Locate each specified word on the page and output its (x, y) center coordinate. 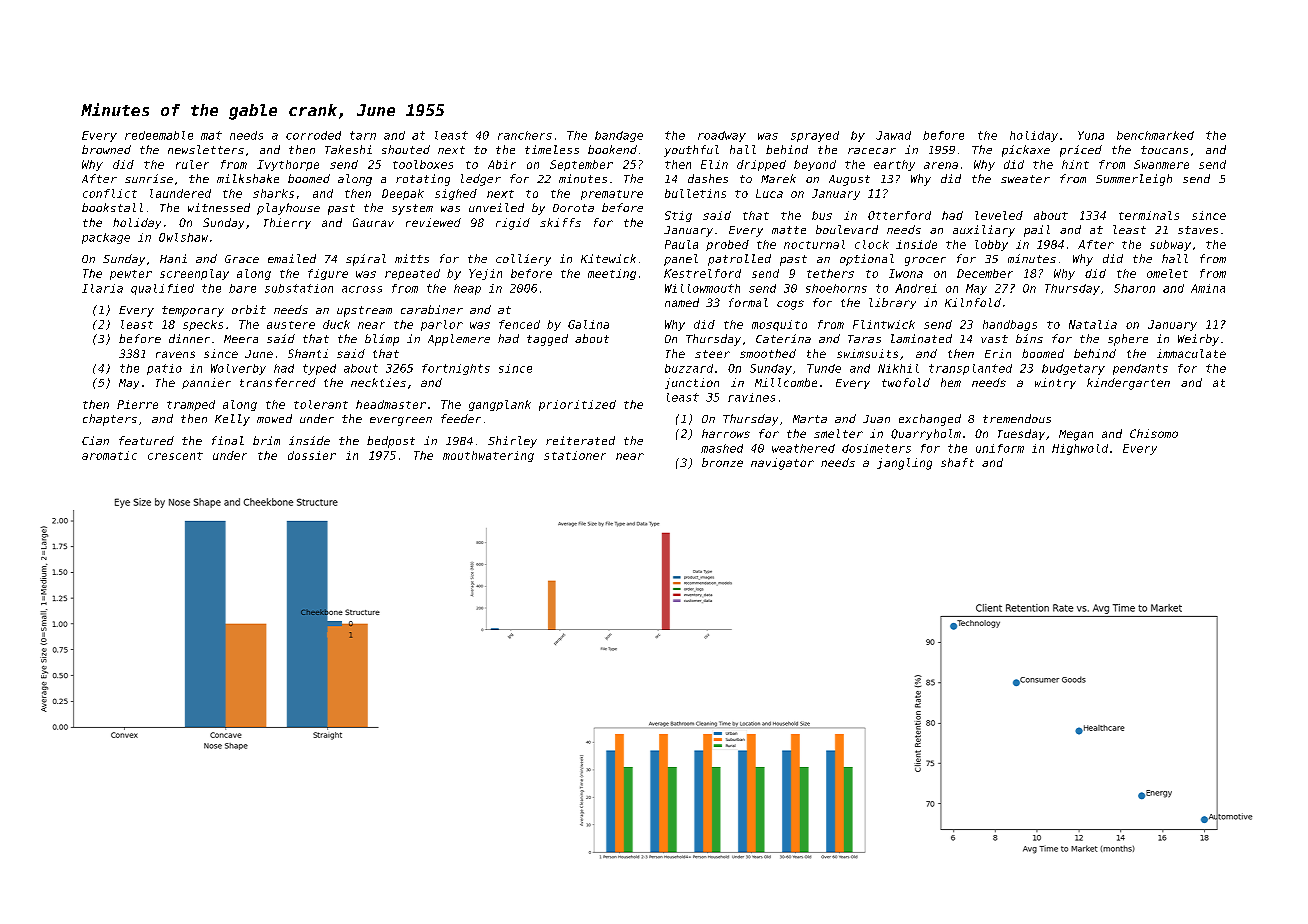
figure (328, 274)
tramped (191, 405)
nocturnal (814, 244)
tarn (363, 135)
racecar (872, 151)
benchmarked (1155, 135)
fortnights (456, 369)
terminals (1149, 215)
